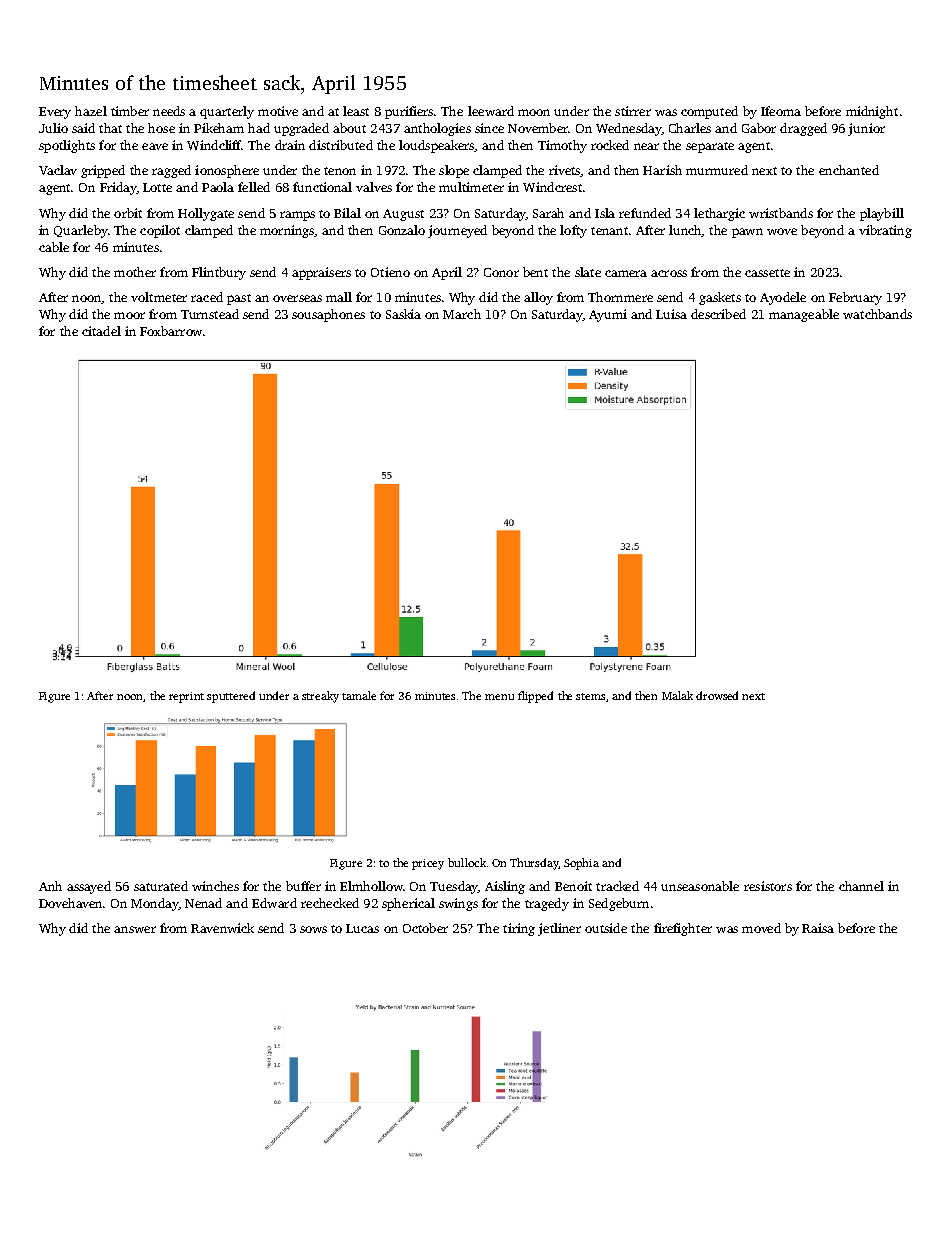 This image has height=1233, width=952. What do you see at coordinates (709, 112) in the image?
I see `computed` at bounding box center [709, 112].
